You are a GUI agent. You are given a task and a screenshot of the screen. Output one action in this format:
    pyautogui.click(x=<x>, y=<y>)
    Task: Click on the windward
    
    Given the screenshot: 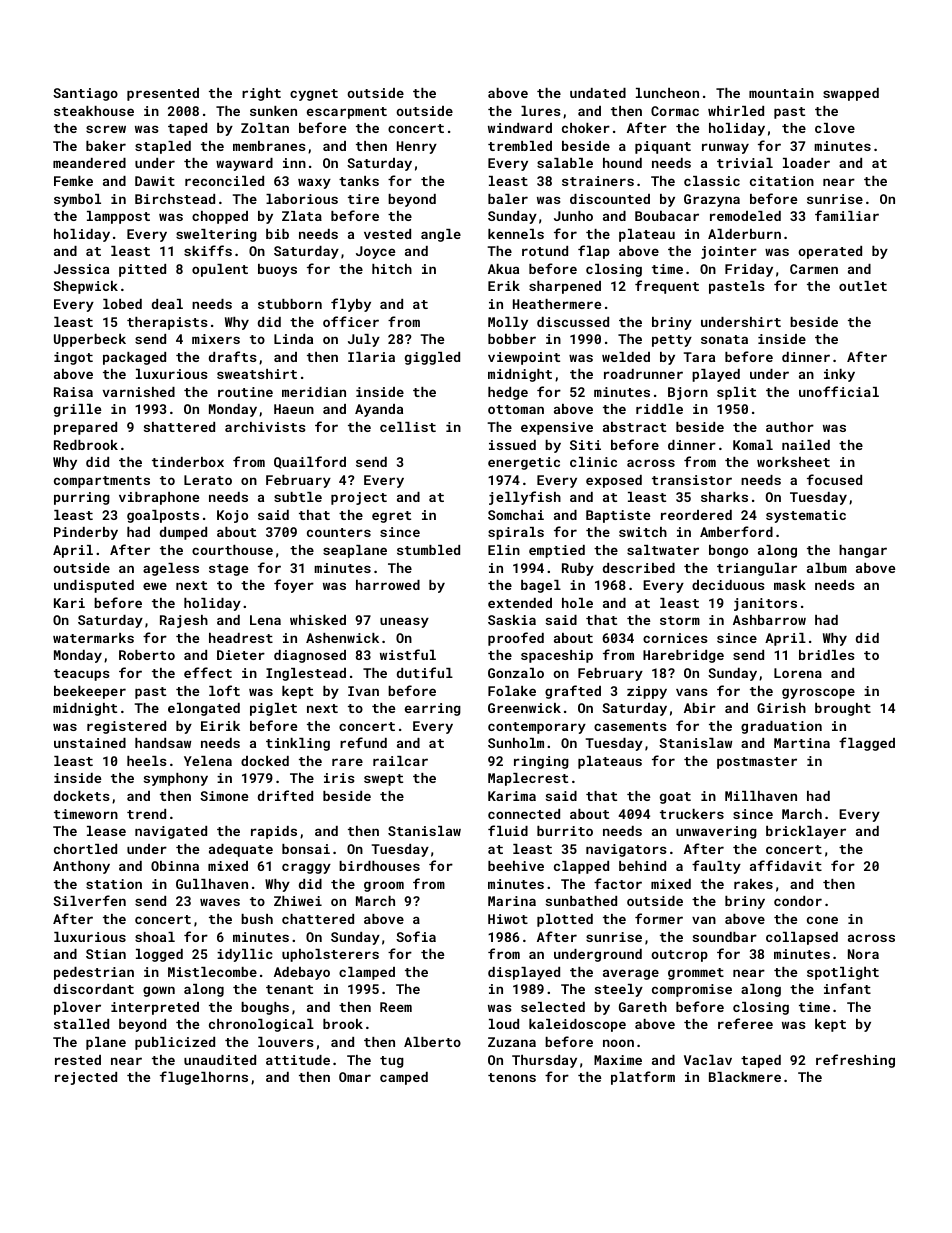 What is the action you would take?
    pyautogui.click(x=520, y=128)
